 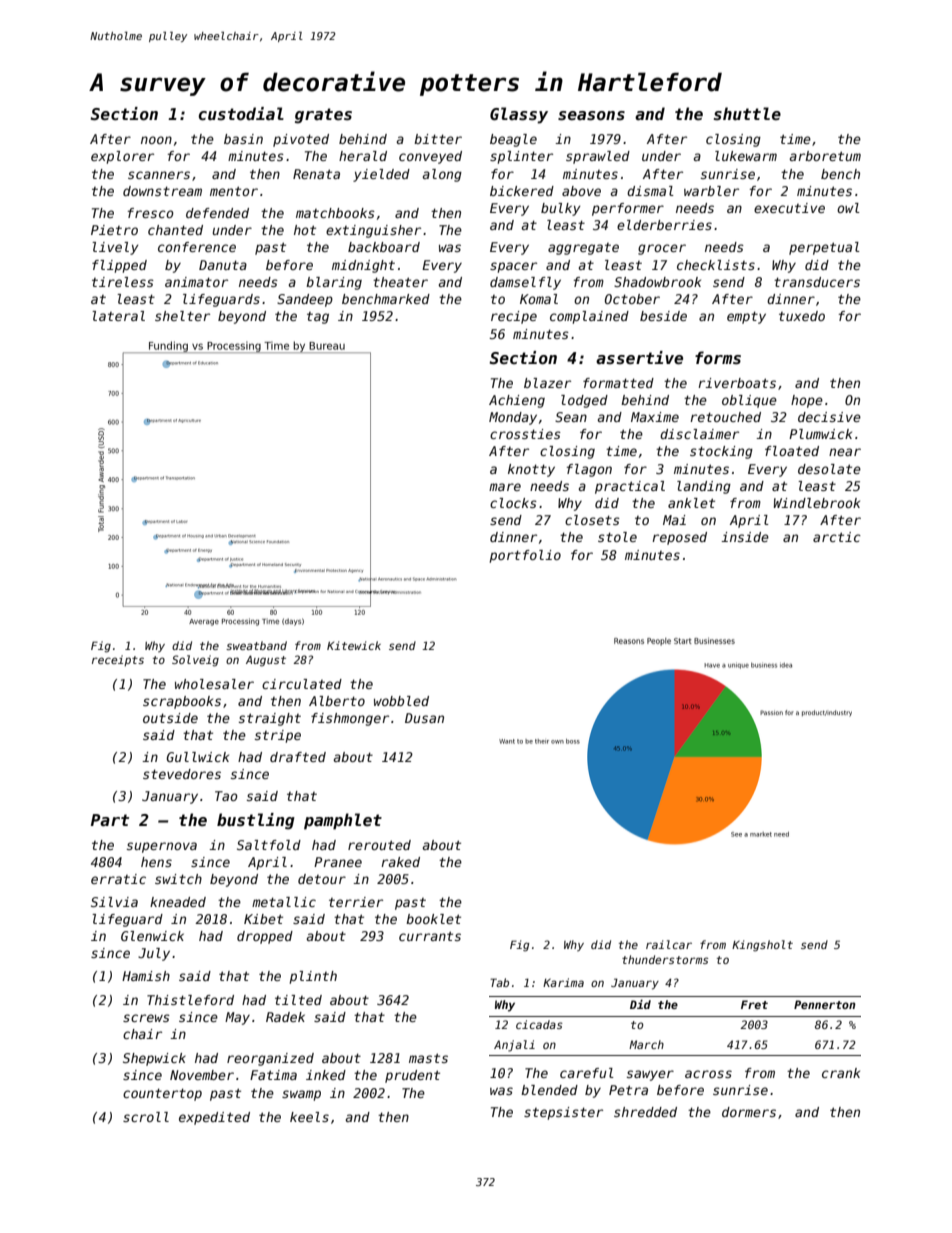 I want to click on arboretum, so click(x=825, y=156).
